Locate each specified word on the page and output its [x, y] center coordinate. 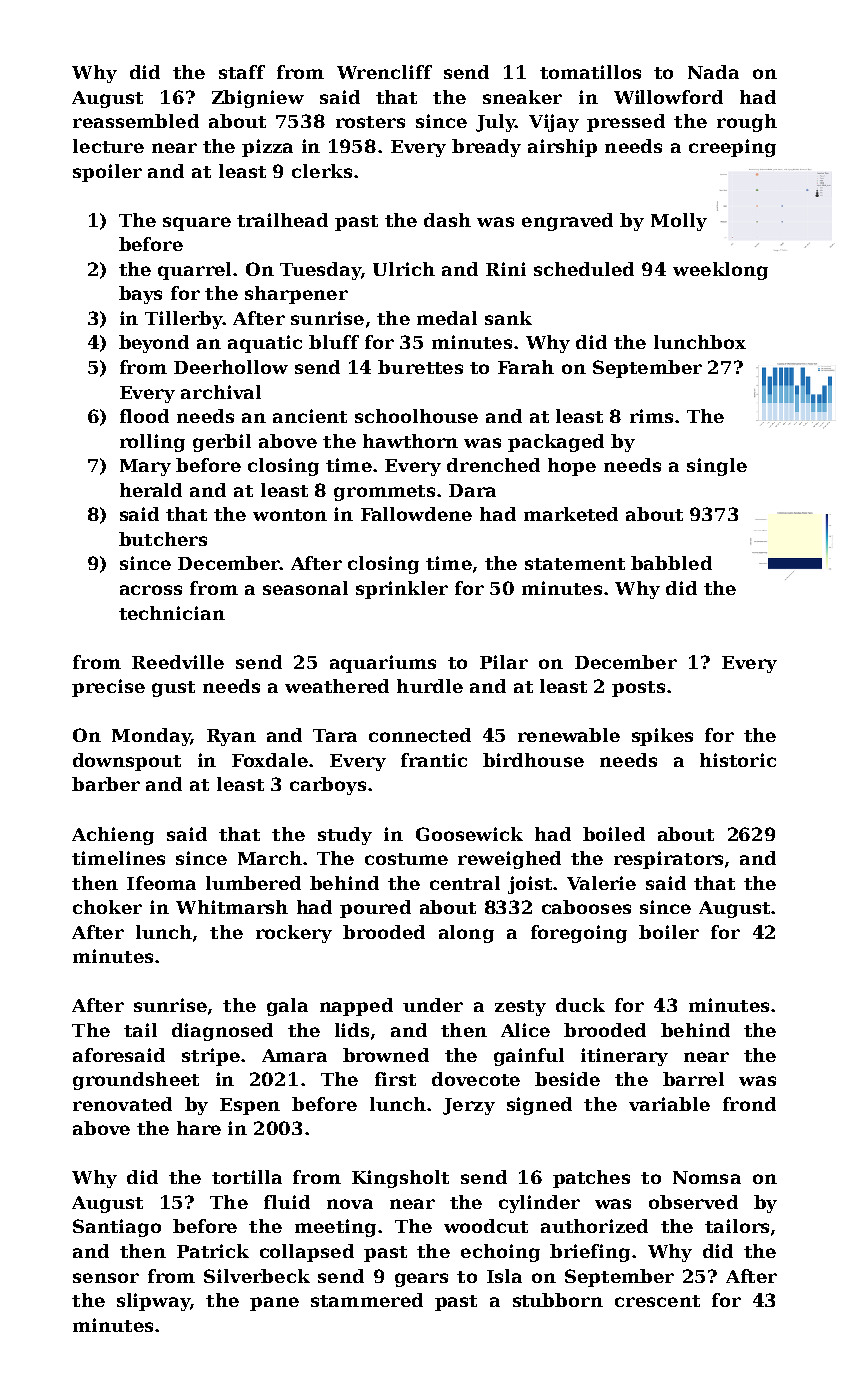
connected [420, 735]
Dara [472, 490]
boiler [669, 932]
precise [108, 688]
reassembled [136, 121]
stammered [367, 1300]
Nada [713, 72]
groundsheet [136, 1081]
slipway [153, 1302]
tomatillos [590, 72]
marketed [571, 514]
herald [151, 490]
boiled [614, 834]
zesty [520, 1008]
